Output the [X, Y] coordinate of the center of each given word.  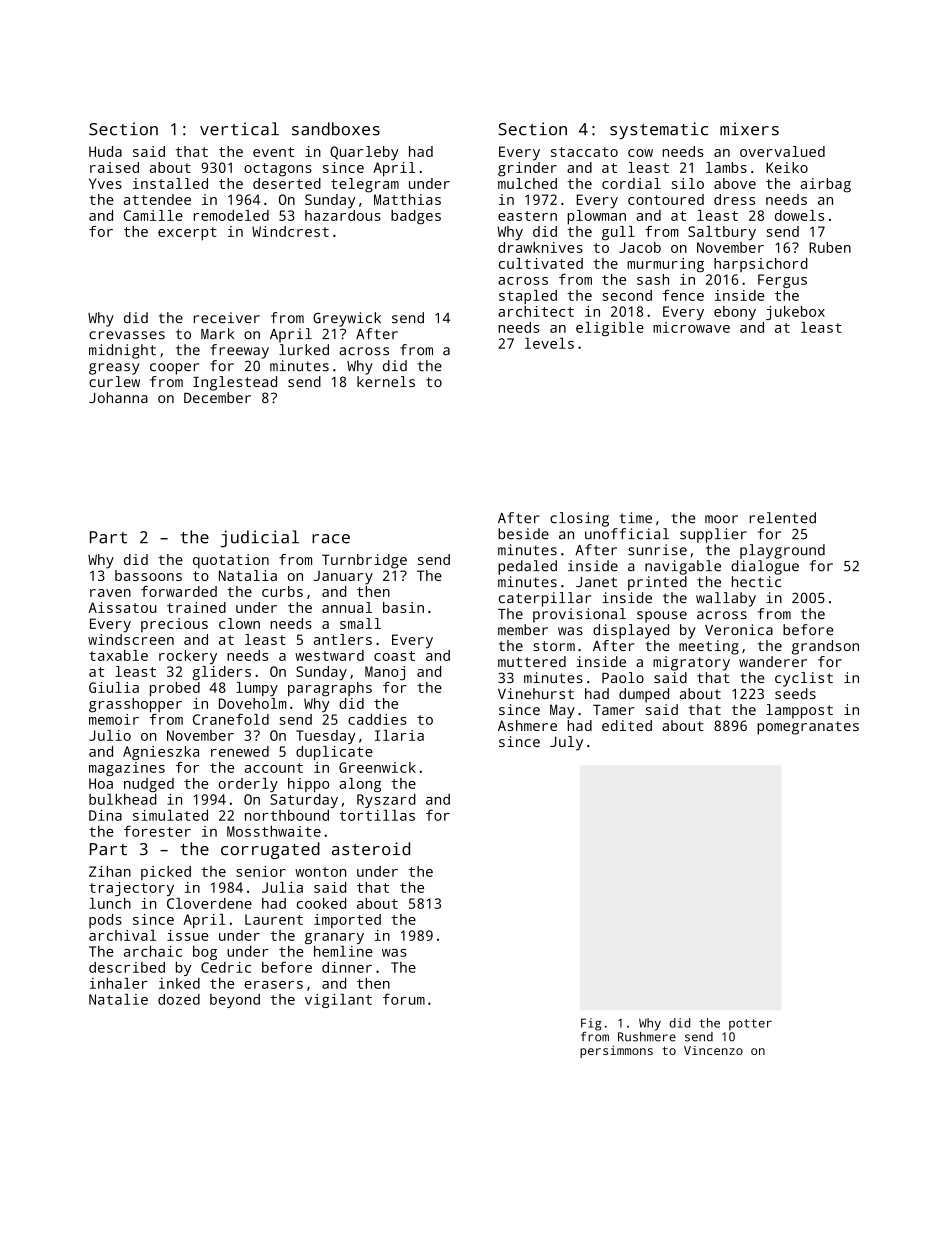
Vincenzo [713, 1050]
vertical [239, 129]
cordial [631, 183]
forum [404, 999]
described [127, 967]
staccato [584, 152]
